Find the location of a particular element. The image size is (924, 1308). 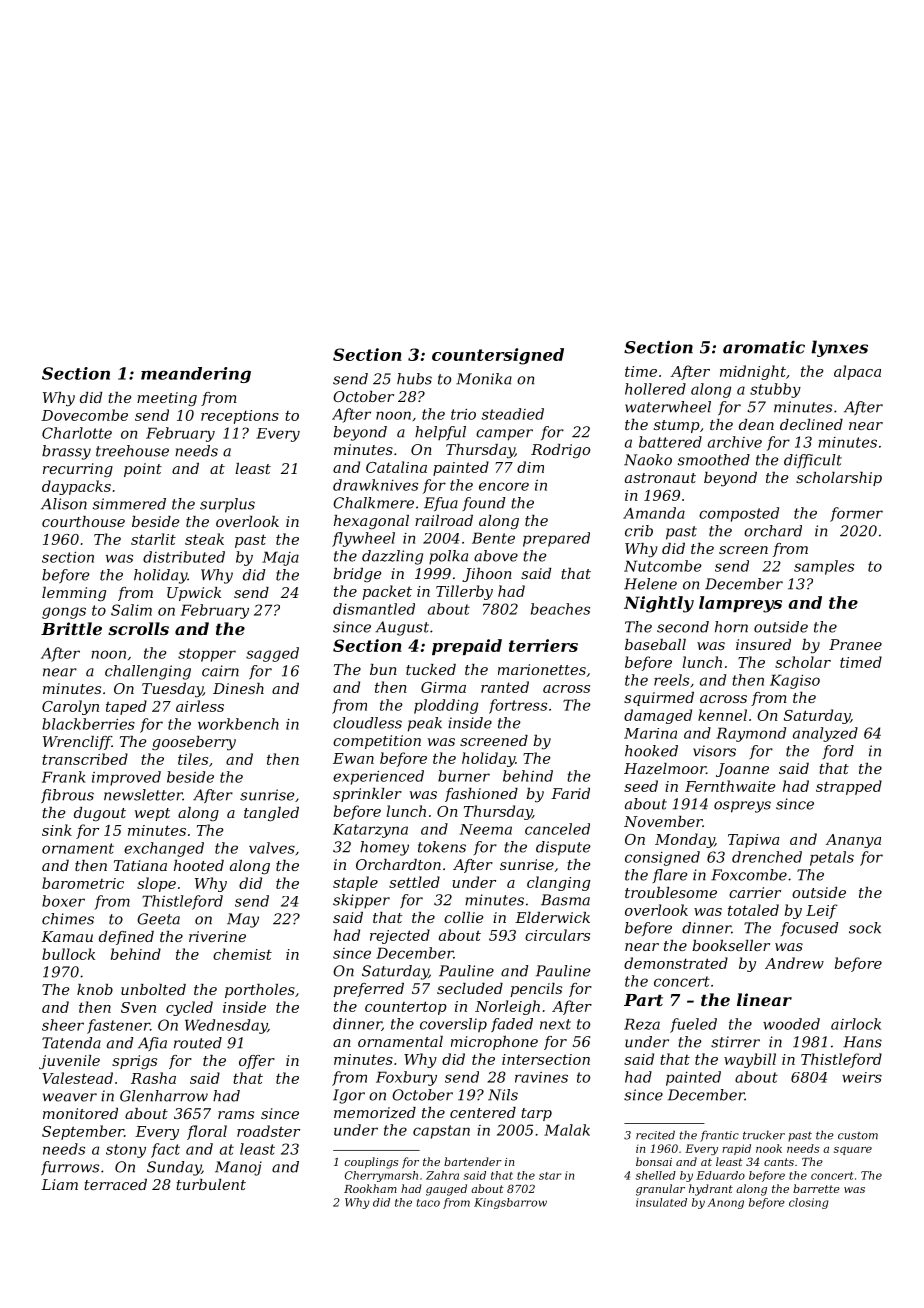

steak is located at coordinates (204, 539).
